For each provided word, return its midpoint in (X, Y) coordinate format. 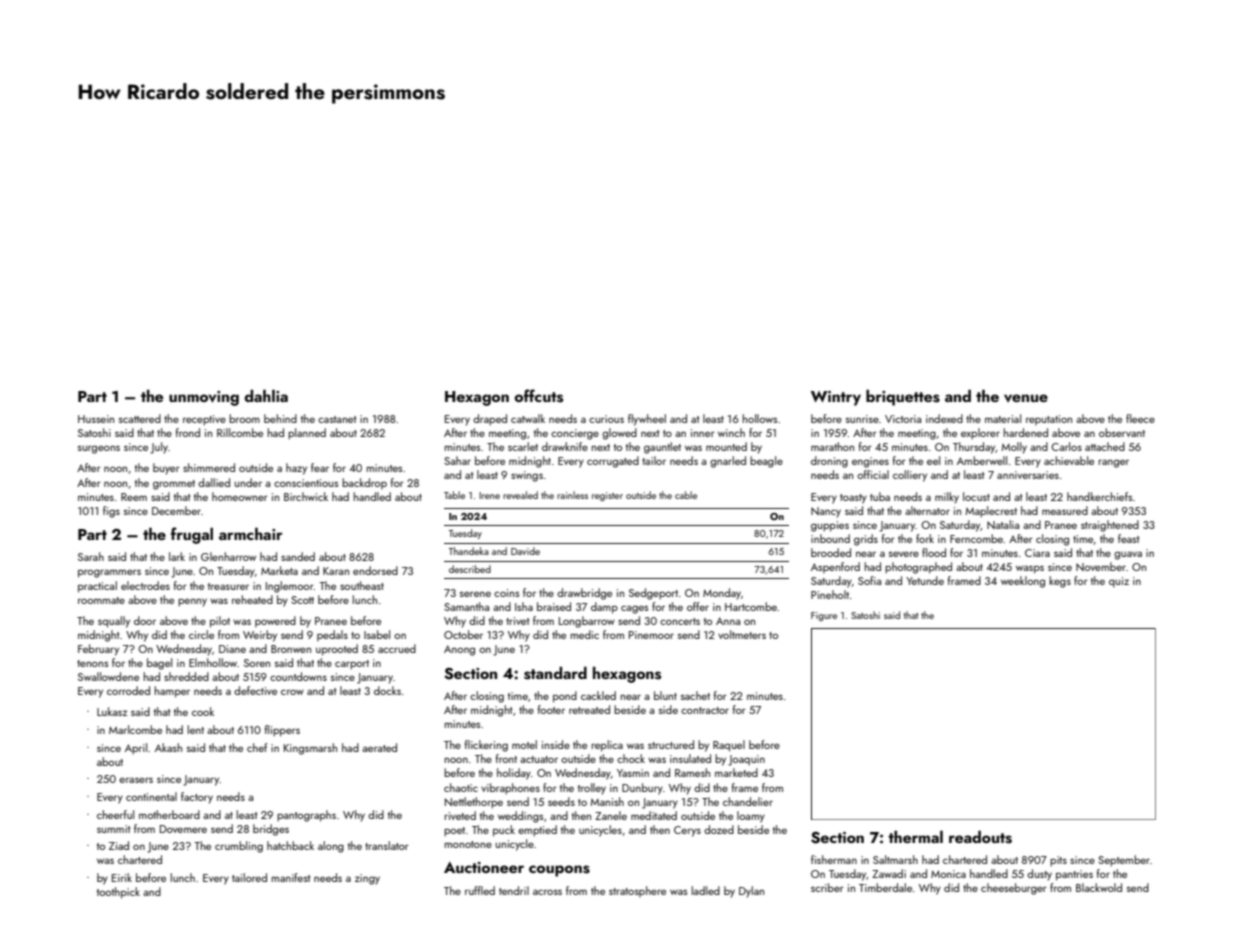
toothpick (118, 893)
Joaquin (746, 760)
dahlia (266, 395)
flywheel (647, 420)
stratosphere (637, 891)
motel (524, 744)
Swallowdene (108, 676)
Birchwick (306, 496)
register (607, 496)
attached (1105, 446)
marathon (832, 446)
